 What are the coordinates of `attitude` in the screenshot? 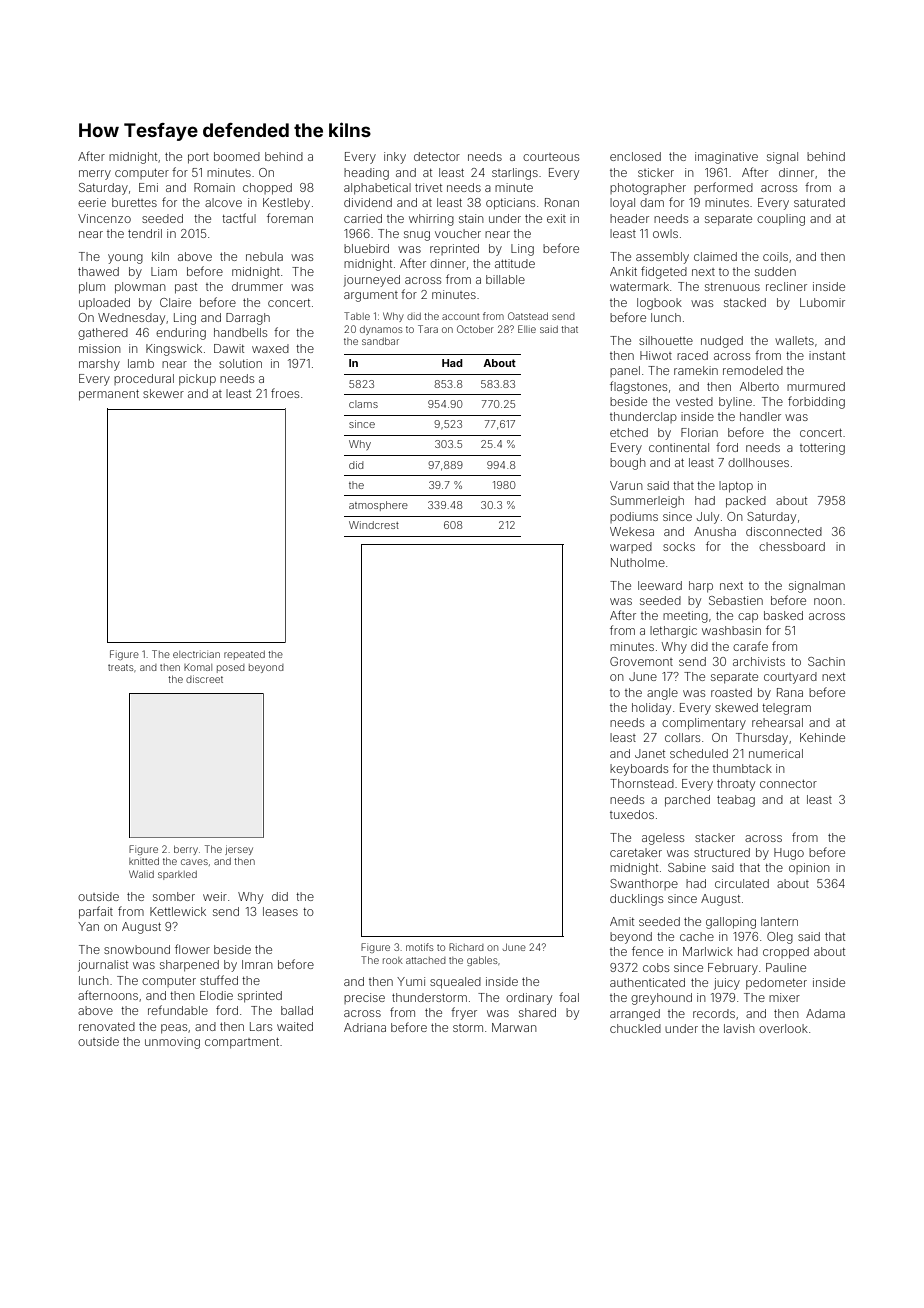 It's located at (515, 263).
